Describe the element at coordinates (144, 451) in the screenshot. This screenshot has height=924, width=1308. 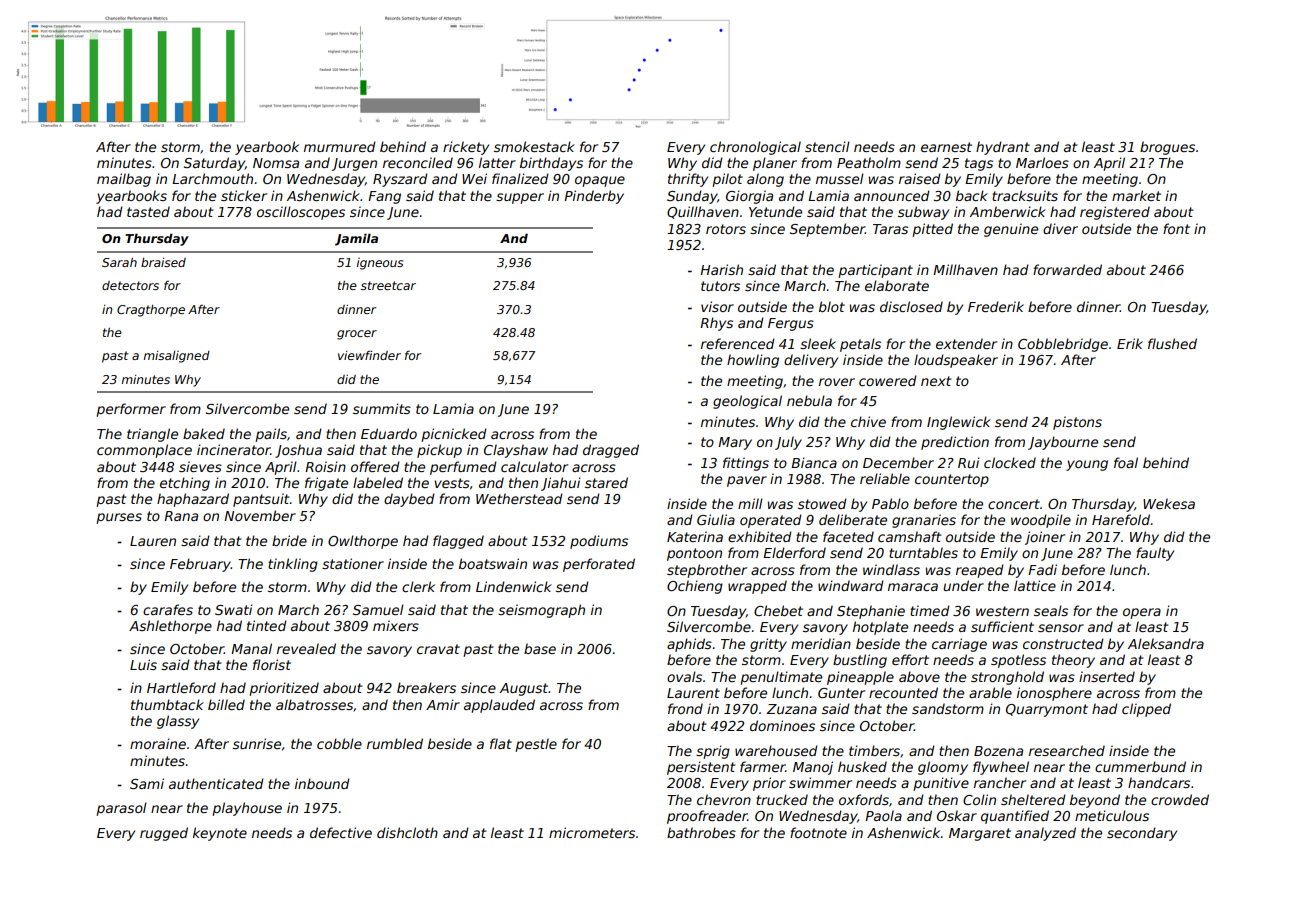
I see `commonplace` at that location.
